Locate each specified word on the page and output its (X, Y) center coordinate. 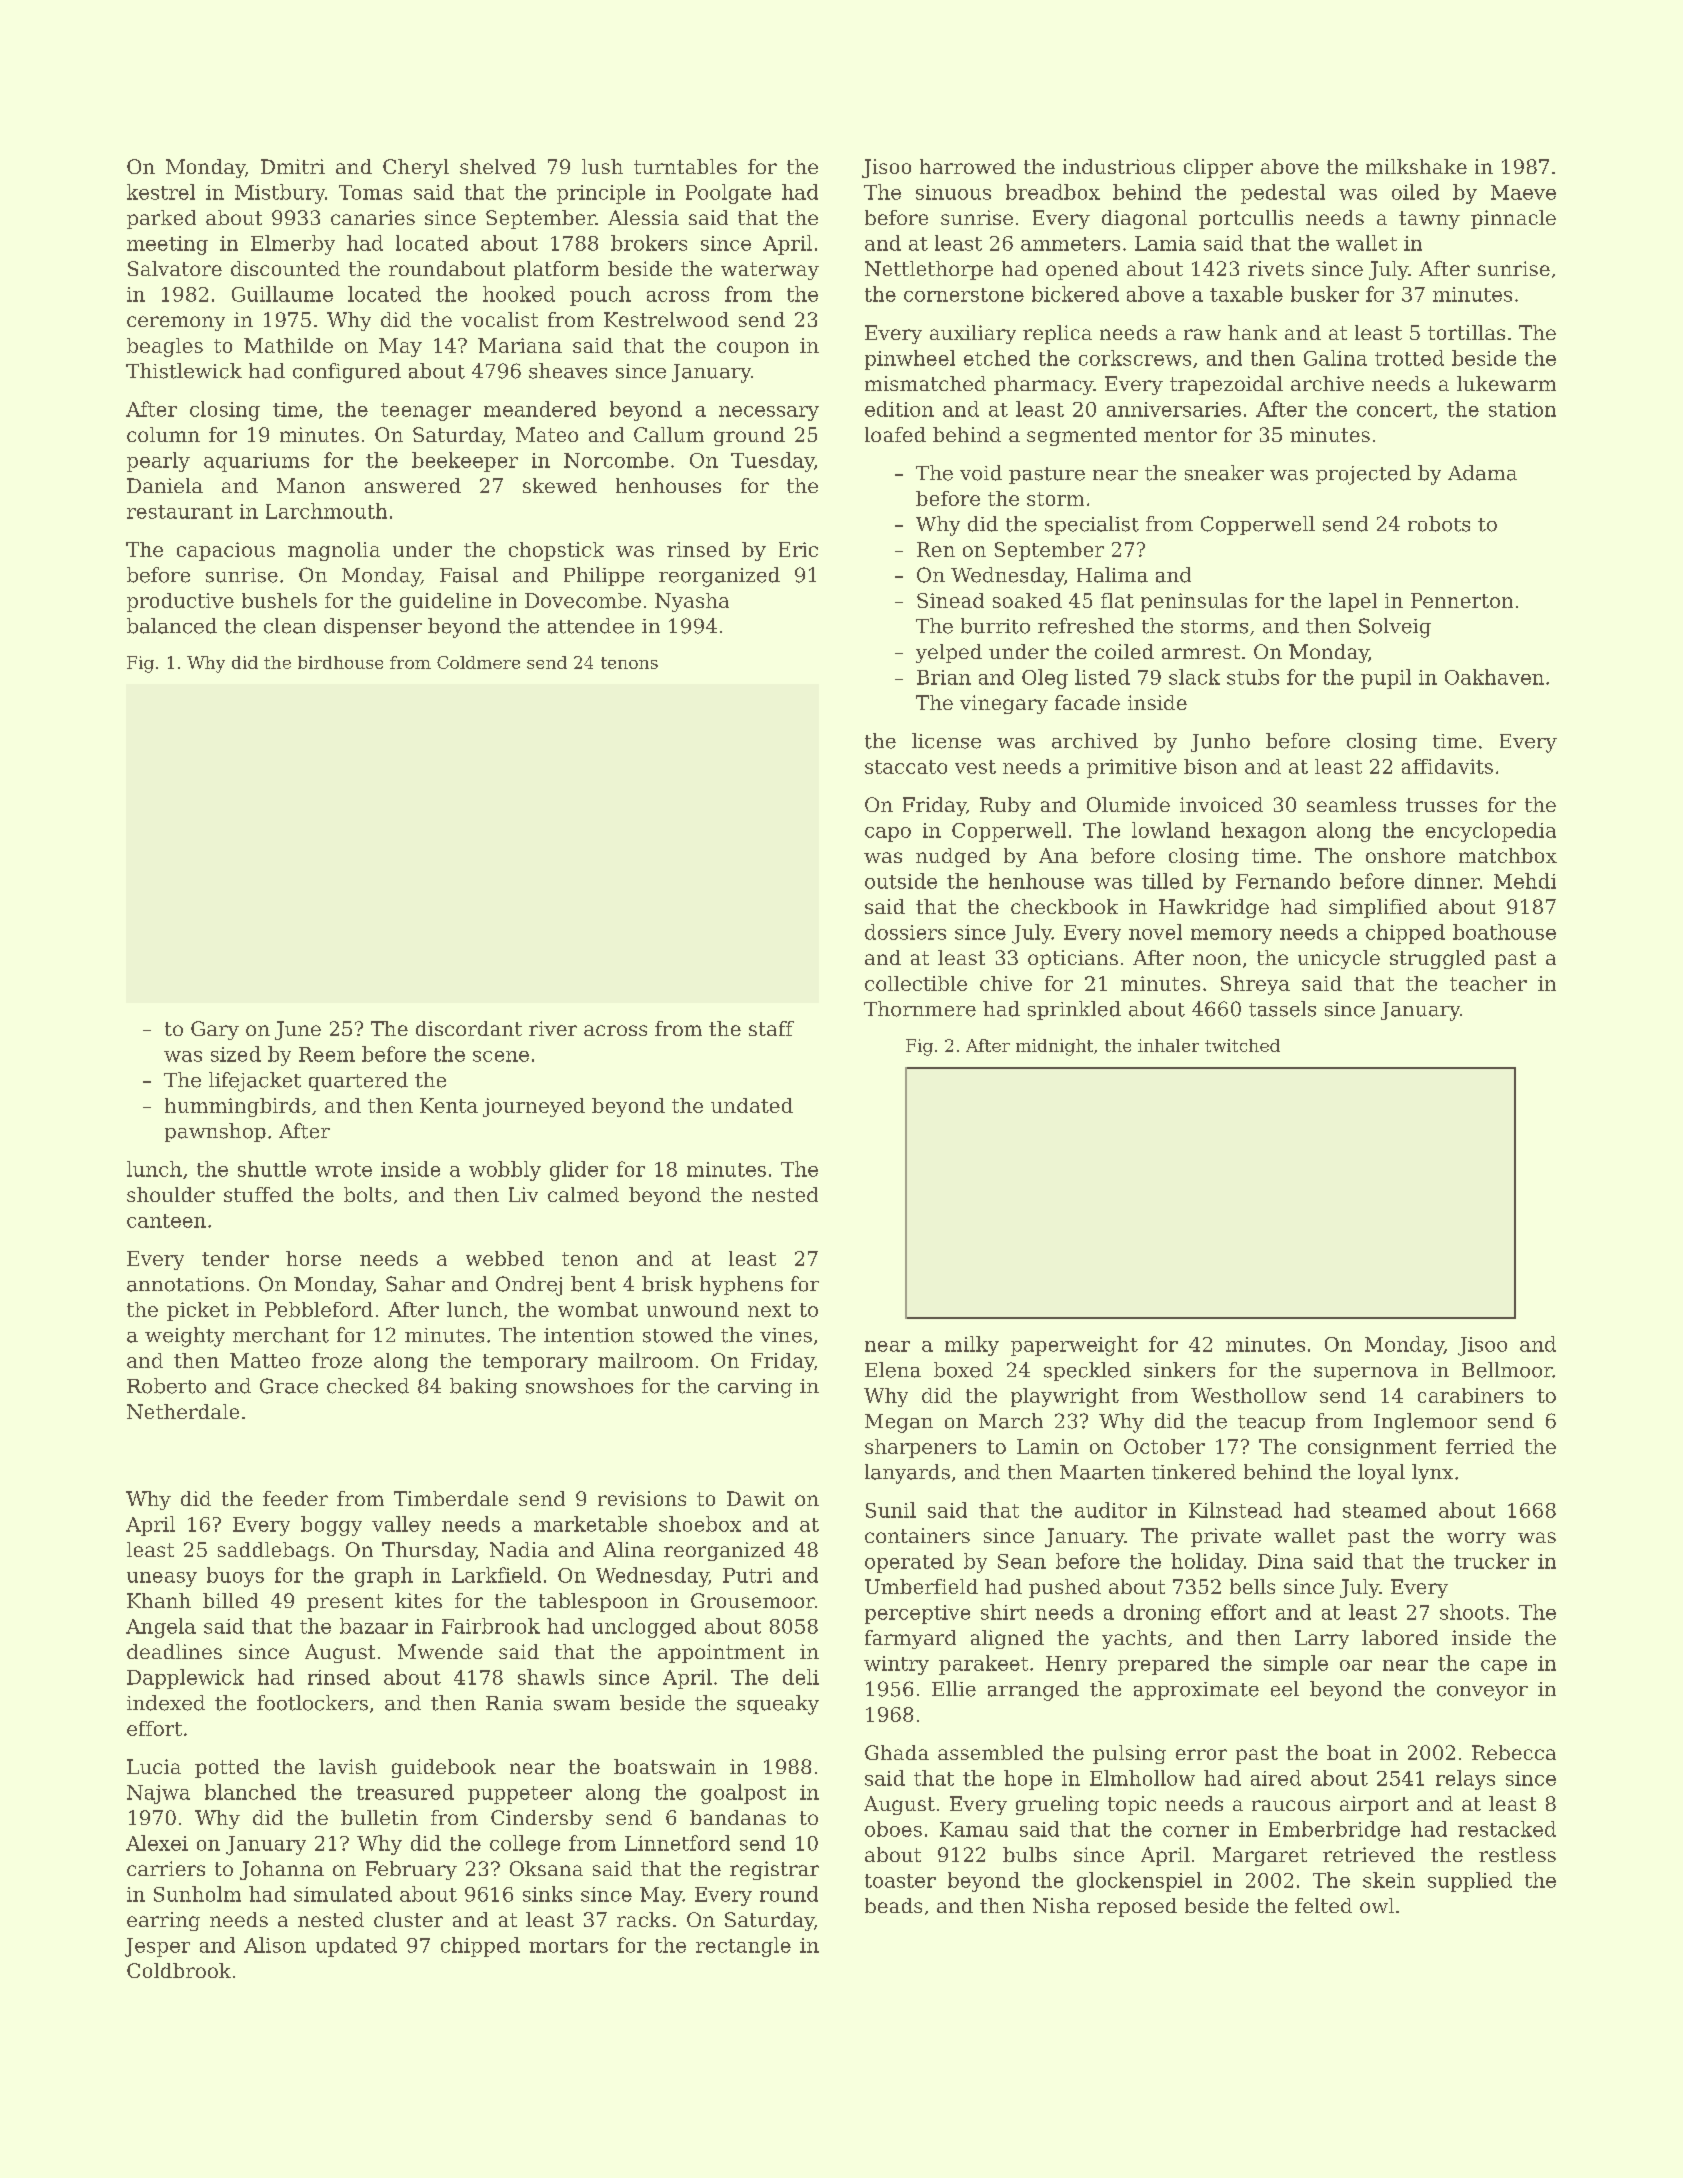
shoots (1471, 1612)
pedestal (1283, 194)
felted (1323, 1905)
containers (917, 1535)
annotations (185, 1284)
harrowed (968, 166)
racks (643, 1919)
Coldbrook (179, 1970)
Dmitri (293, 166)
